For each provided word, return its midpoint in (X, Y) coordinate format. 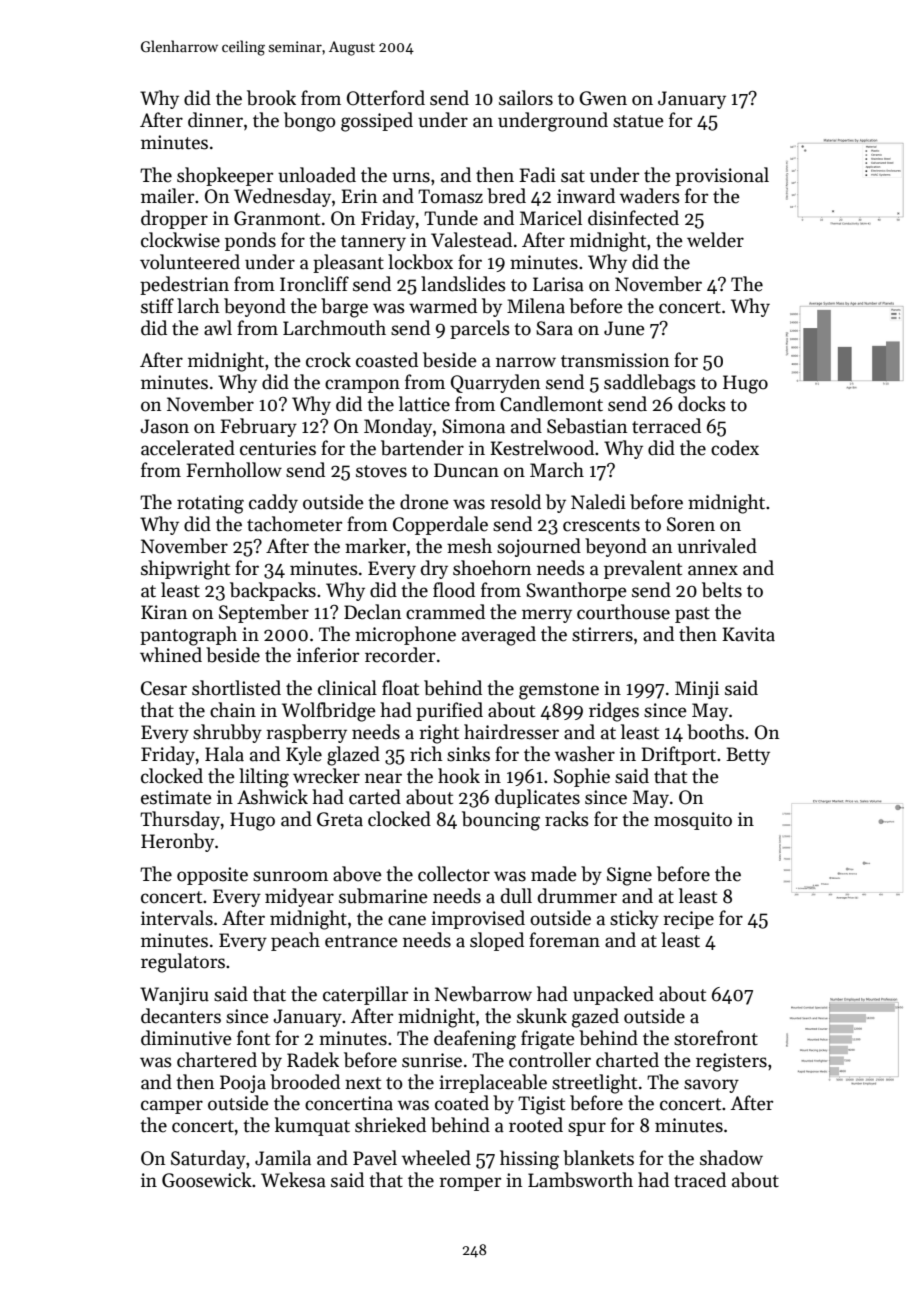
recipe (688, 920)
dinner (215, 120)
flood (454, 590)
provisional (722, 176)
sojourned (539, 547)
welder (715, 240)
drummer (577, 896)
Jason (164, 426)
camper (172, 1107)
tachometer (294, 524)
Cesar (164, 688)
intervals (177, 918)
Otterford (386, 98)
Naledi (598, 502)
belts (722, 590)
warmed (443, 306)
